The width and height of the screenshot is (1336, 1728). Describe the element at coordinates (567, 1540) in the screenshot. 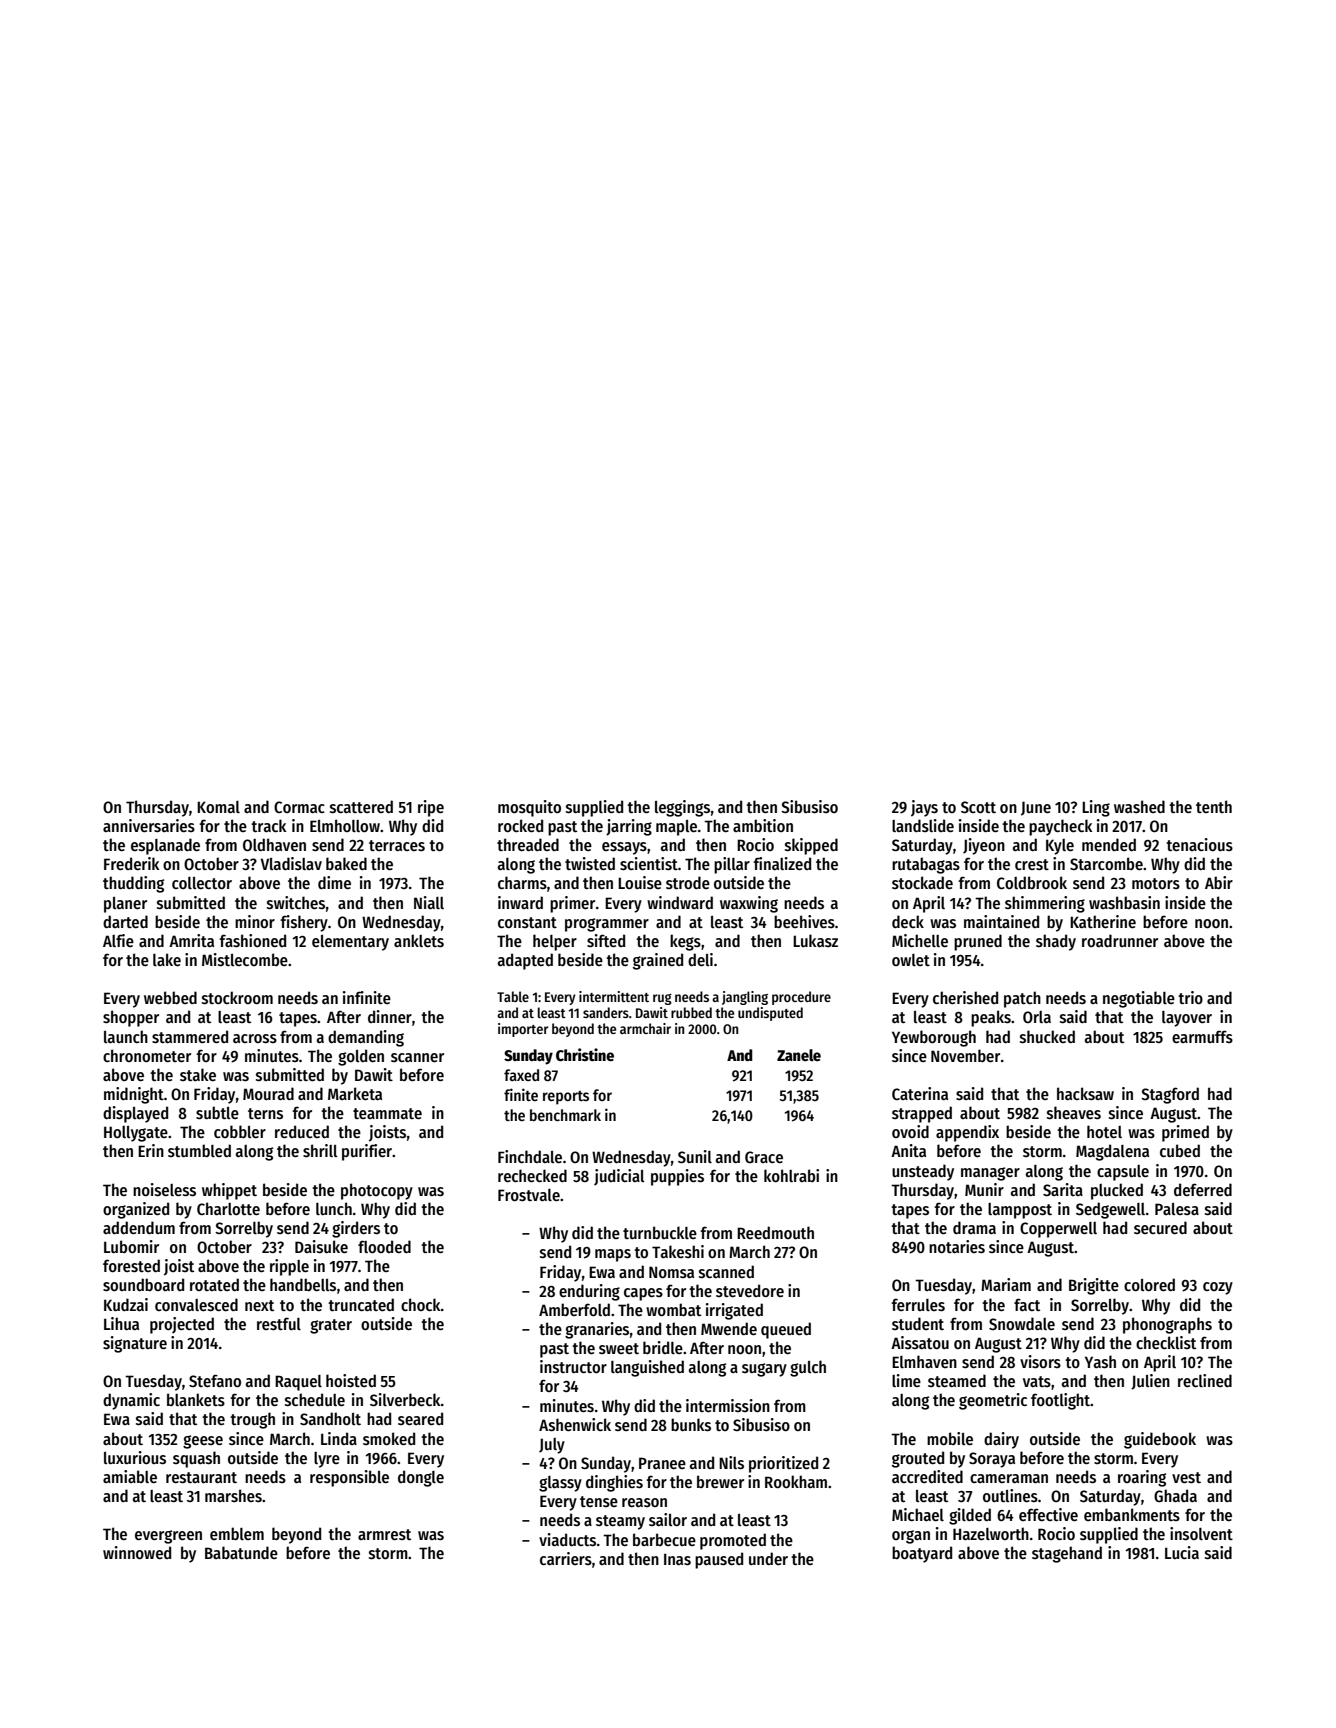

I see `viaducts` at that location.
